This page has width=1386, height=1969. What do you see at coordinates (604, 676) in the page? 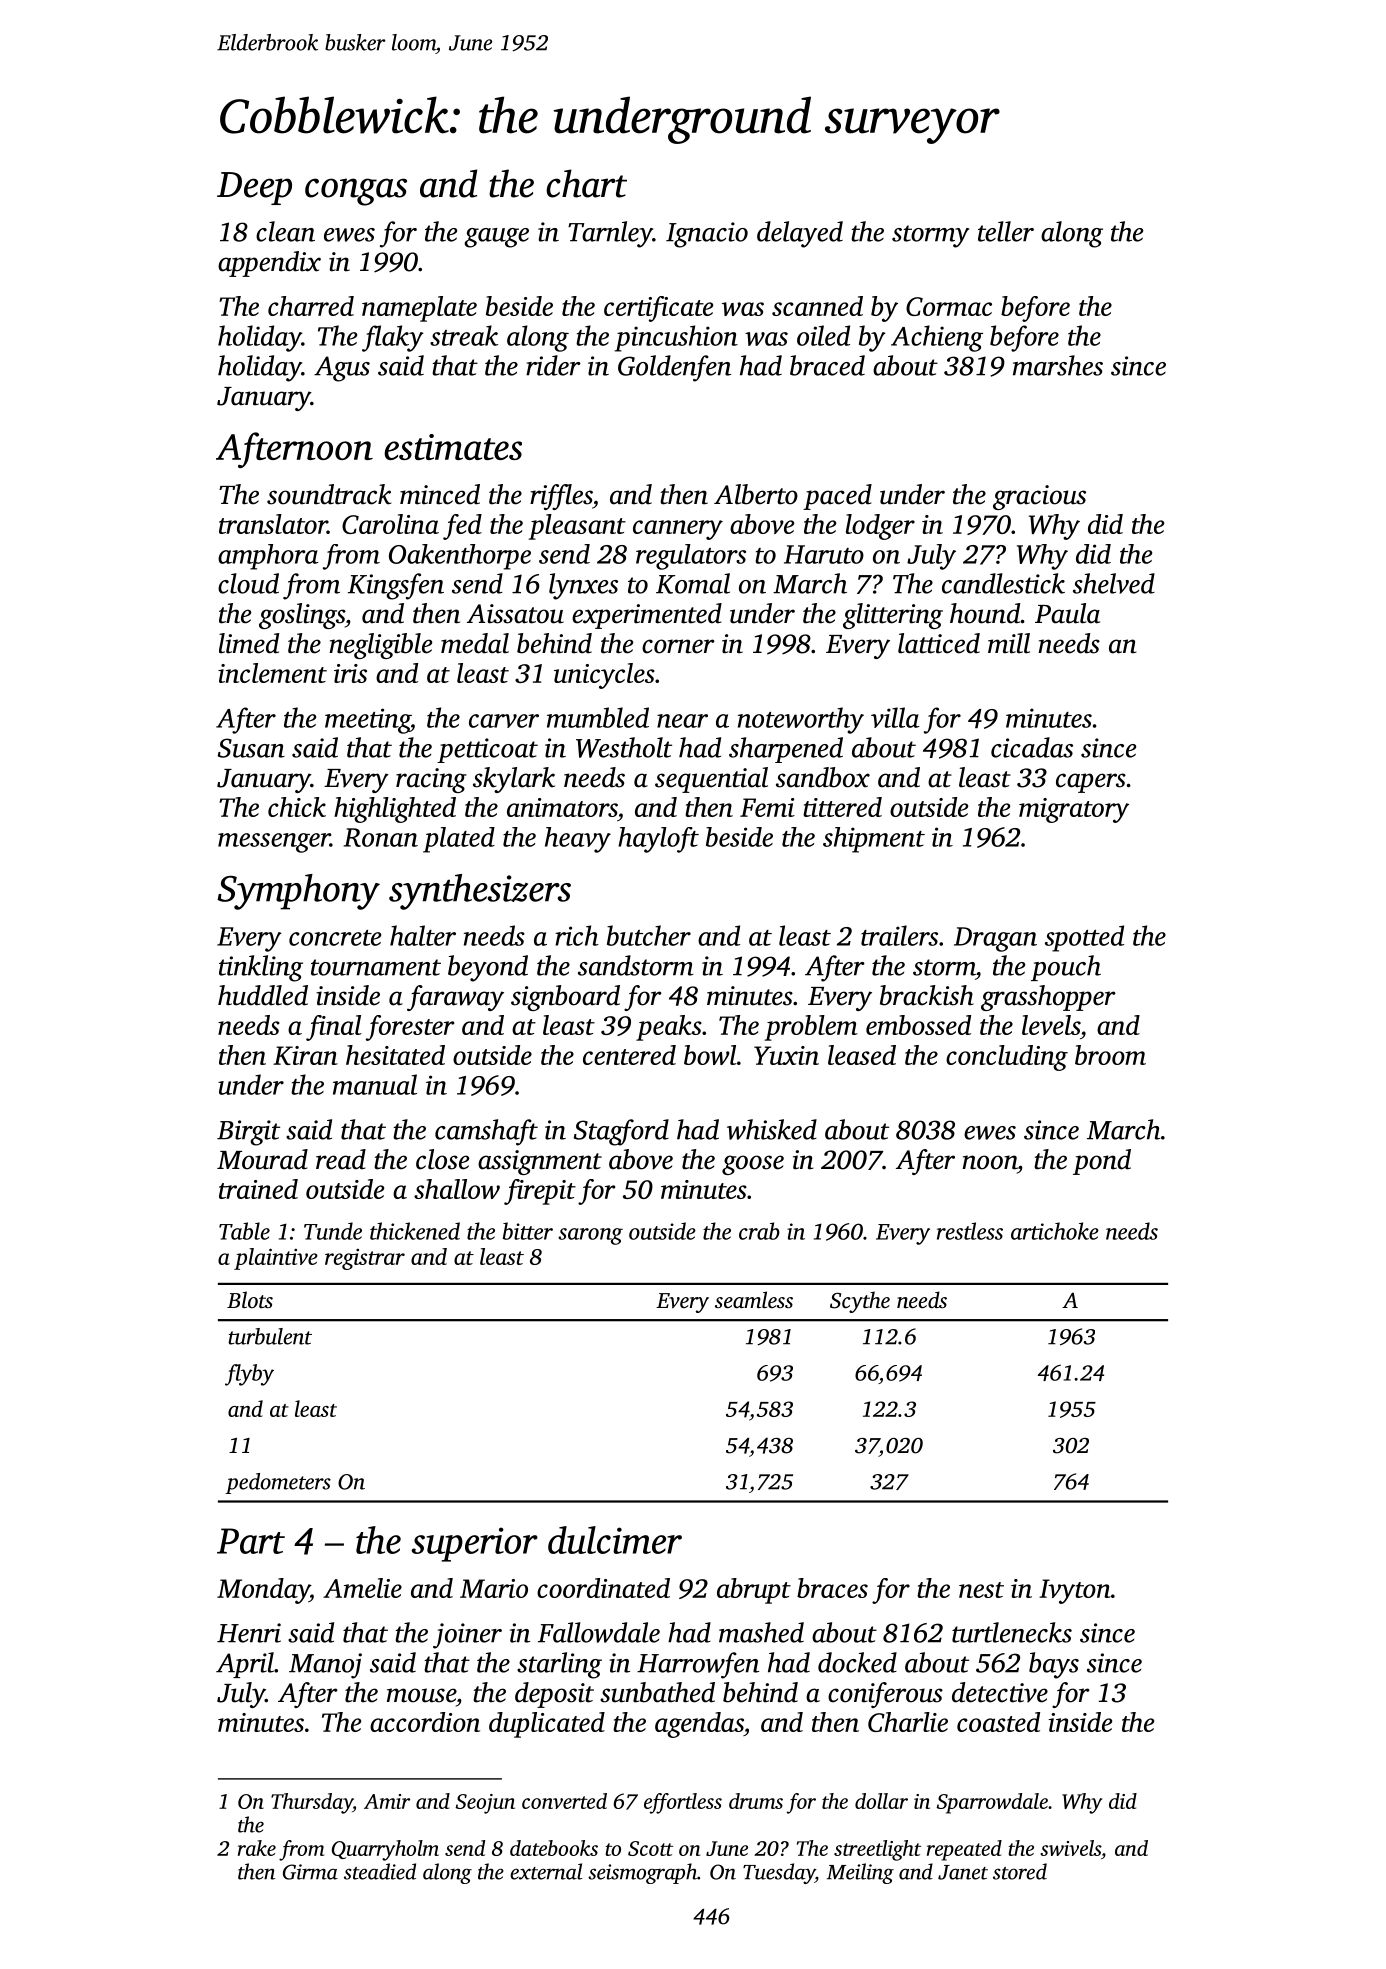
I see `unicycles` at bounding box center [604, 676].
